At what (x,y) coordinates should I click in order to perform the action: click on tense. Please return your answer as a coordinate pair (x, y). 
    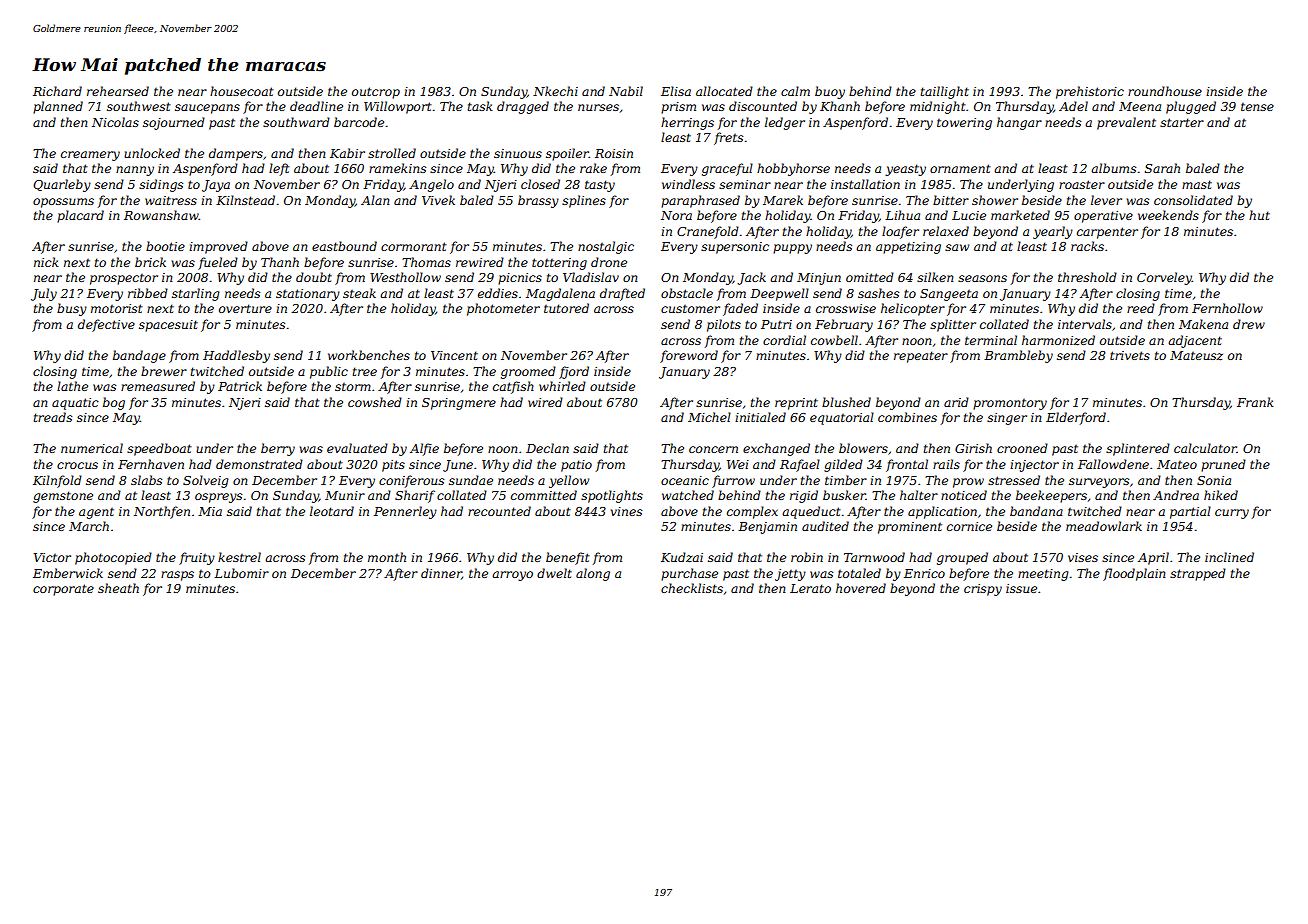
    Looking at the image, I should click on (1257, 106).
